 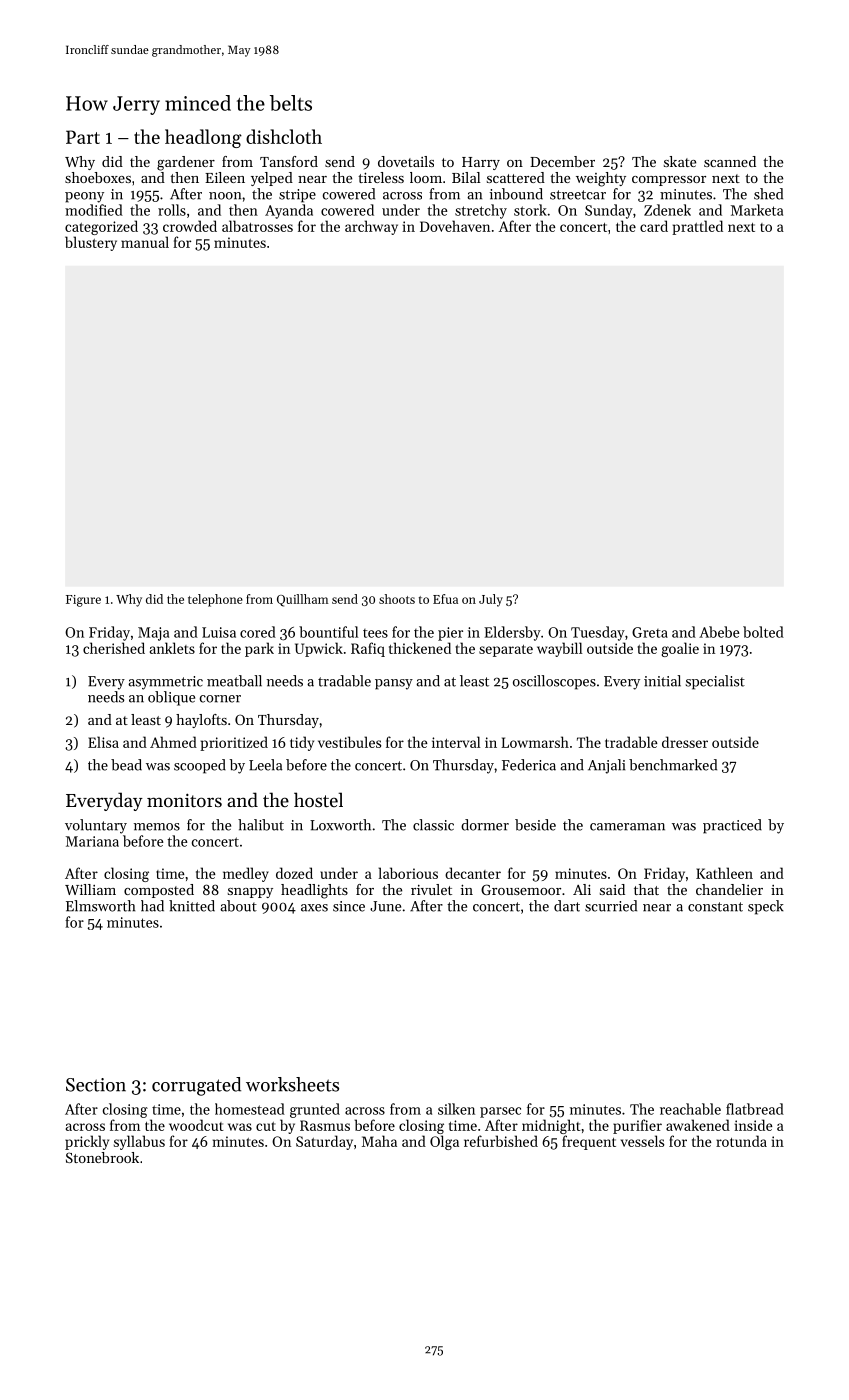 What do you see at coordinates (606, 766) in the screenshot?
I see `Anjali` at bounding box center [606, 766].
